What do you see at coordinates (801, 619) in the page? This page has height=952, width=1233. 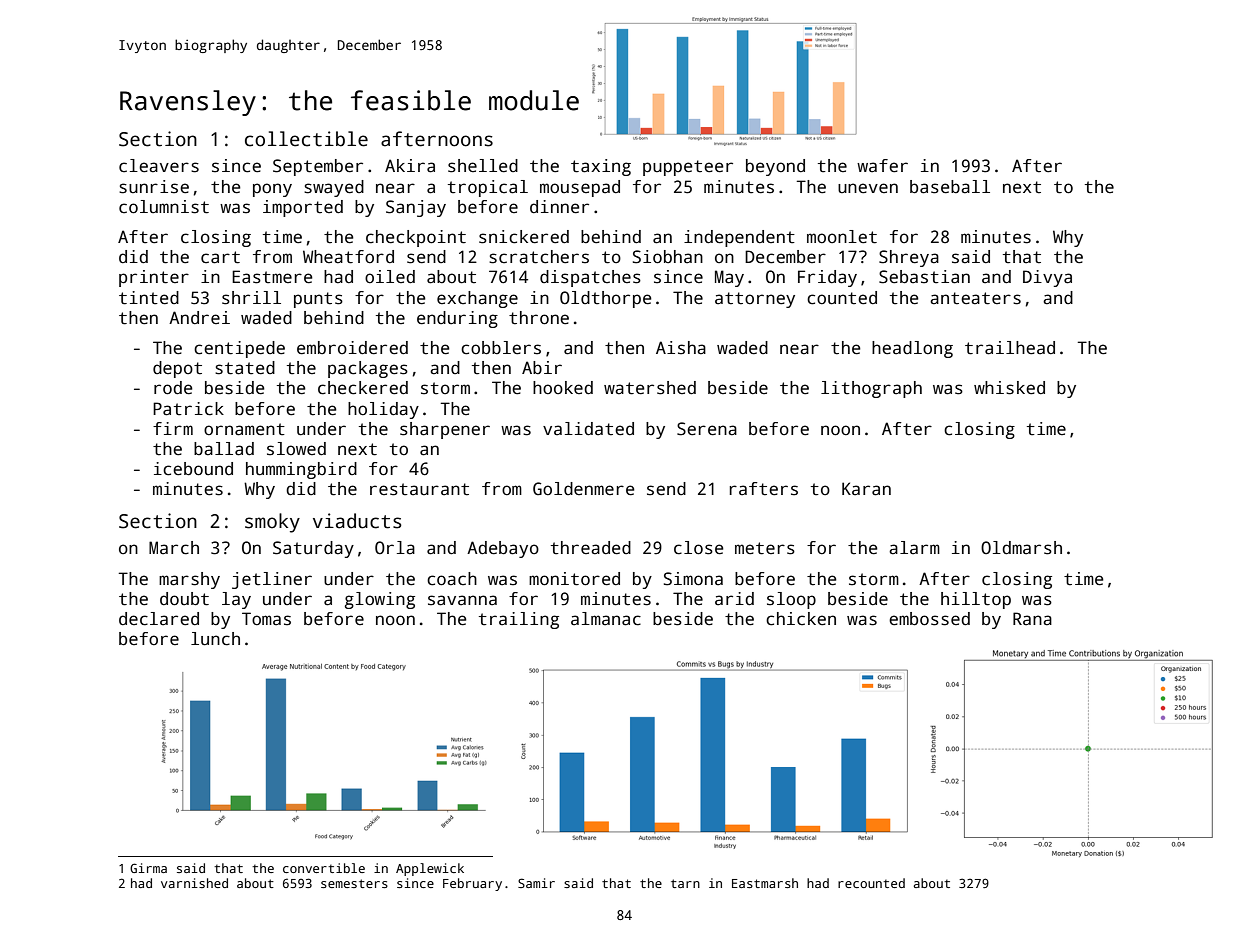 I see `chicken` at bounding box center [801, 619].
